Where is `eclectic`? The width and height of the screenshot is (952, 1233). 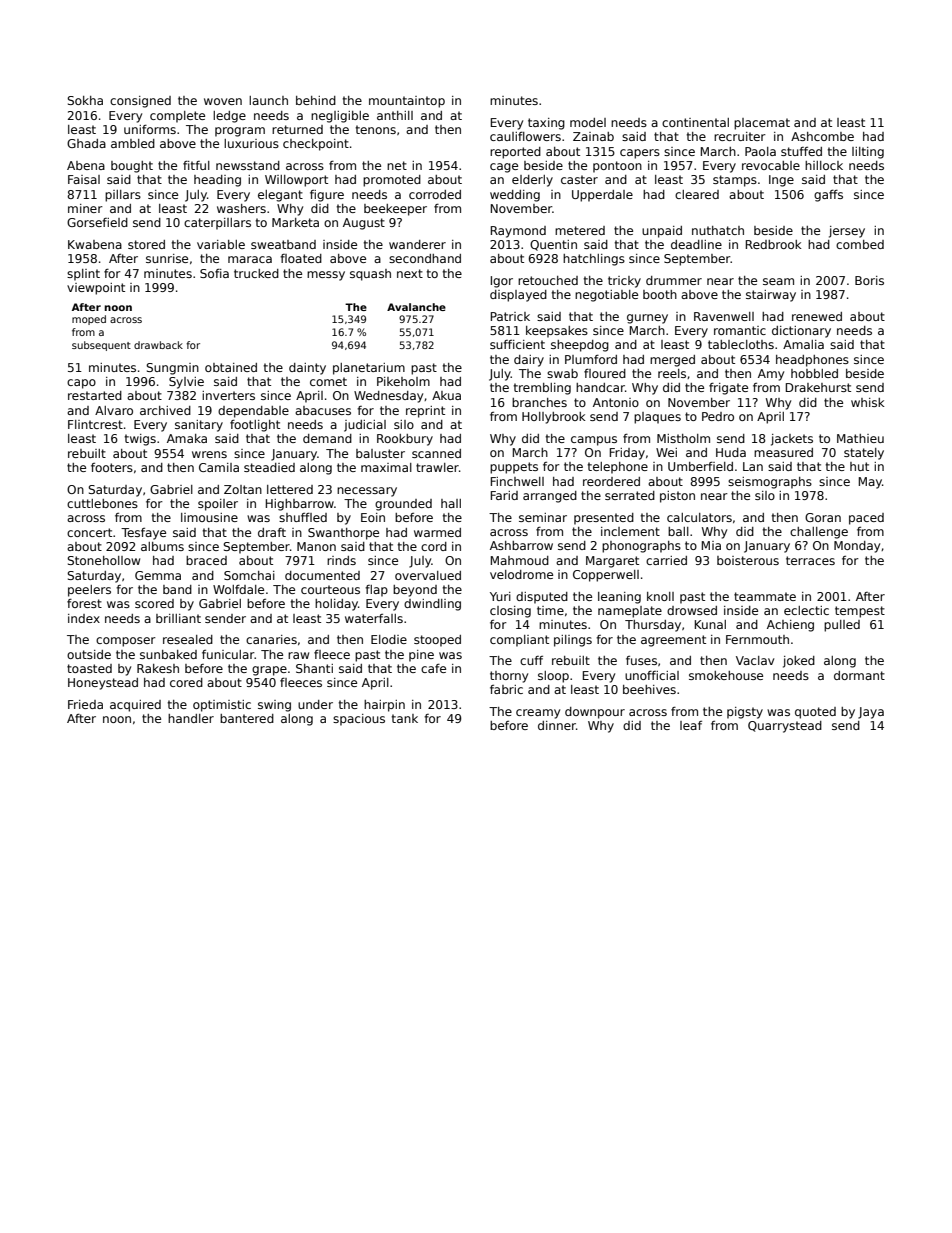
eclectic is located at coordinates (806, 610).
